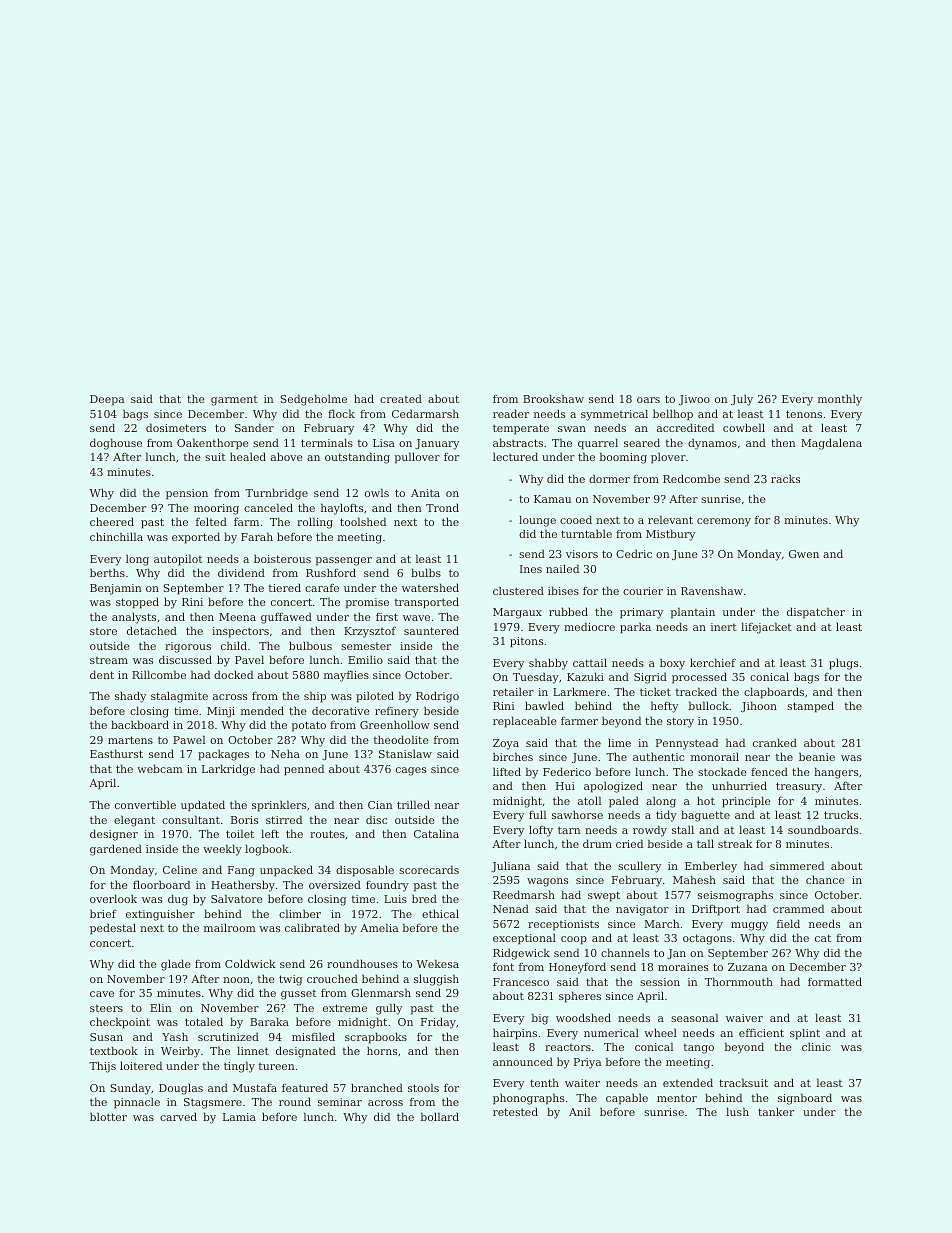 The height and width of the screenshot is (1233, 952). I want to click on totaled, so click(204, 1021).
